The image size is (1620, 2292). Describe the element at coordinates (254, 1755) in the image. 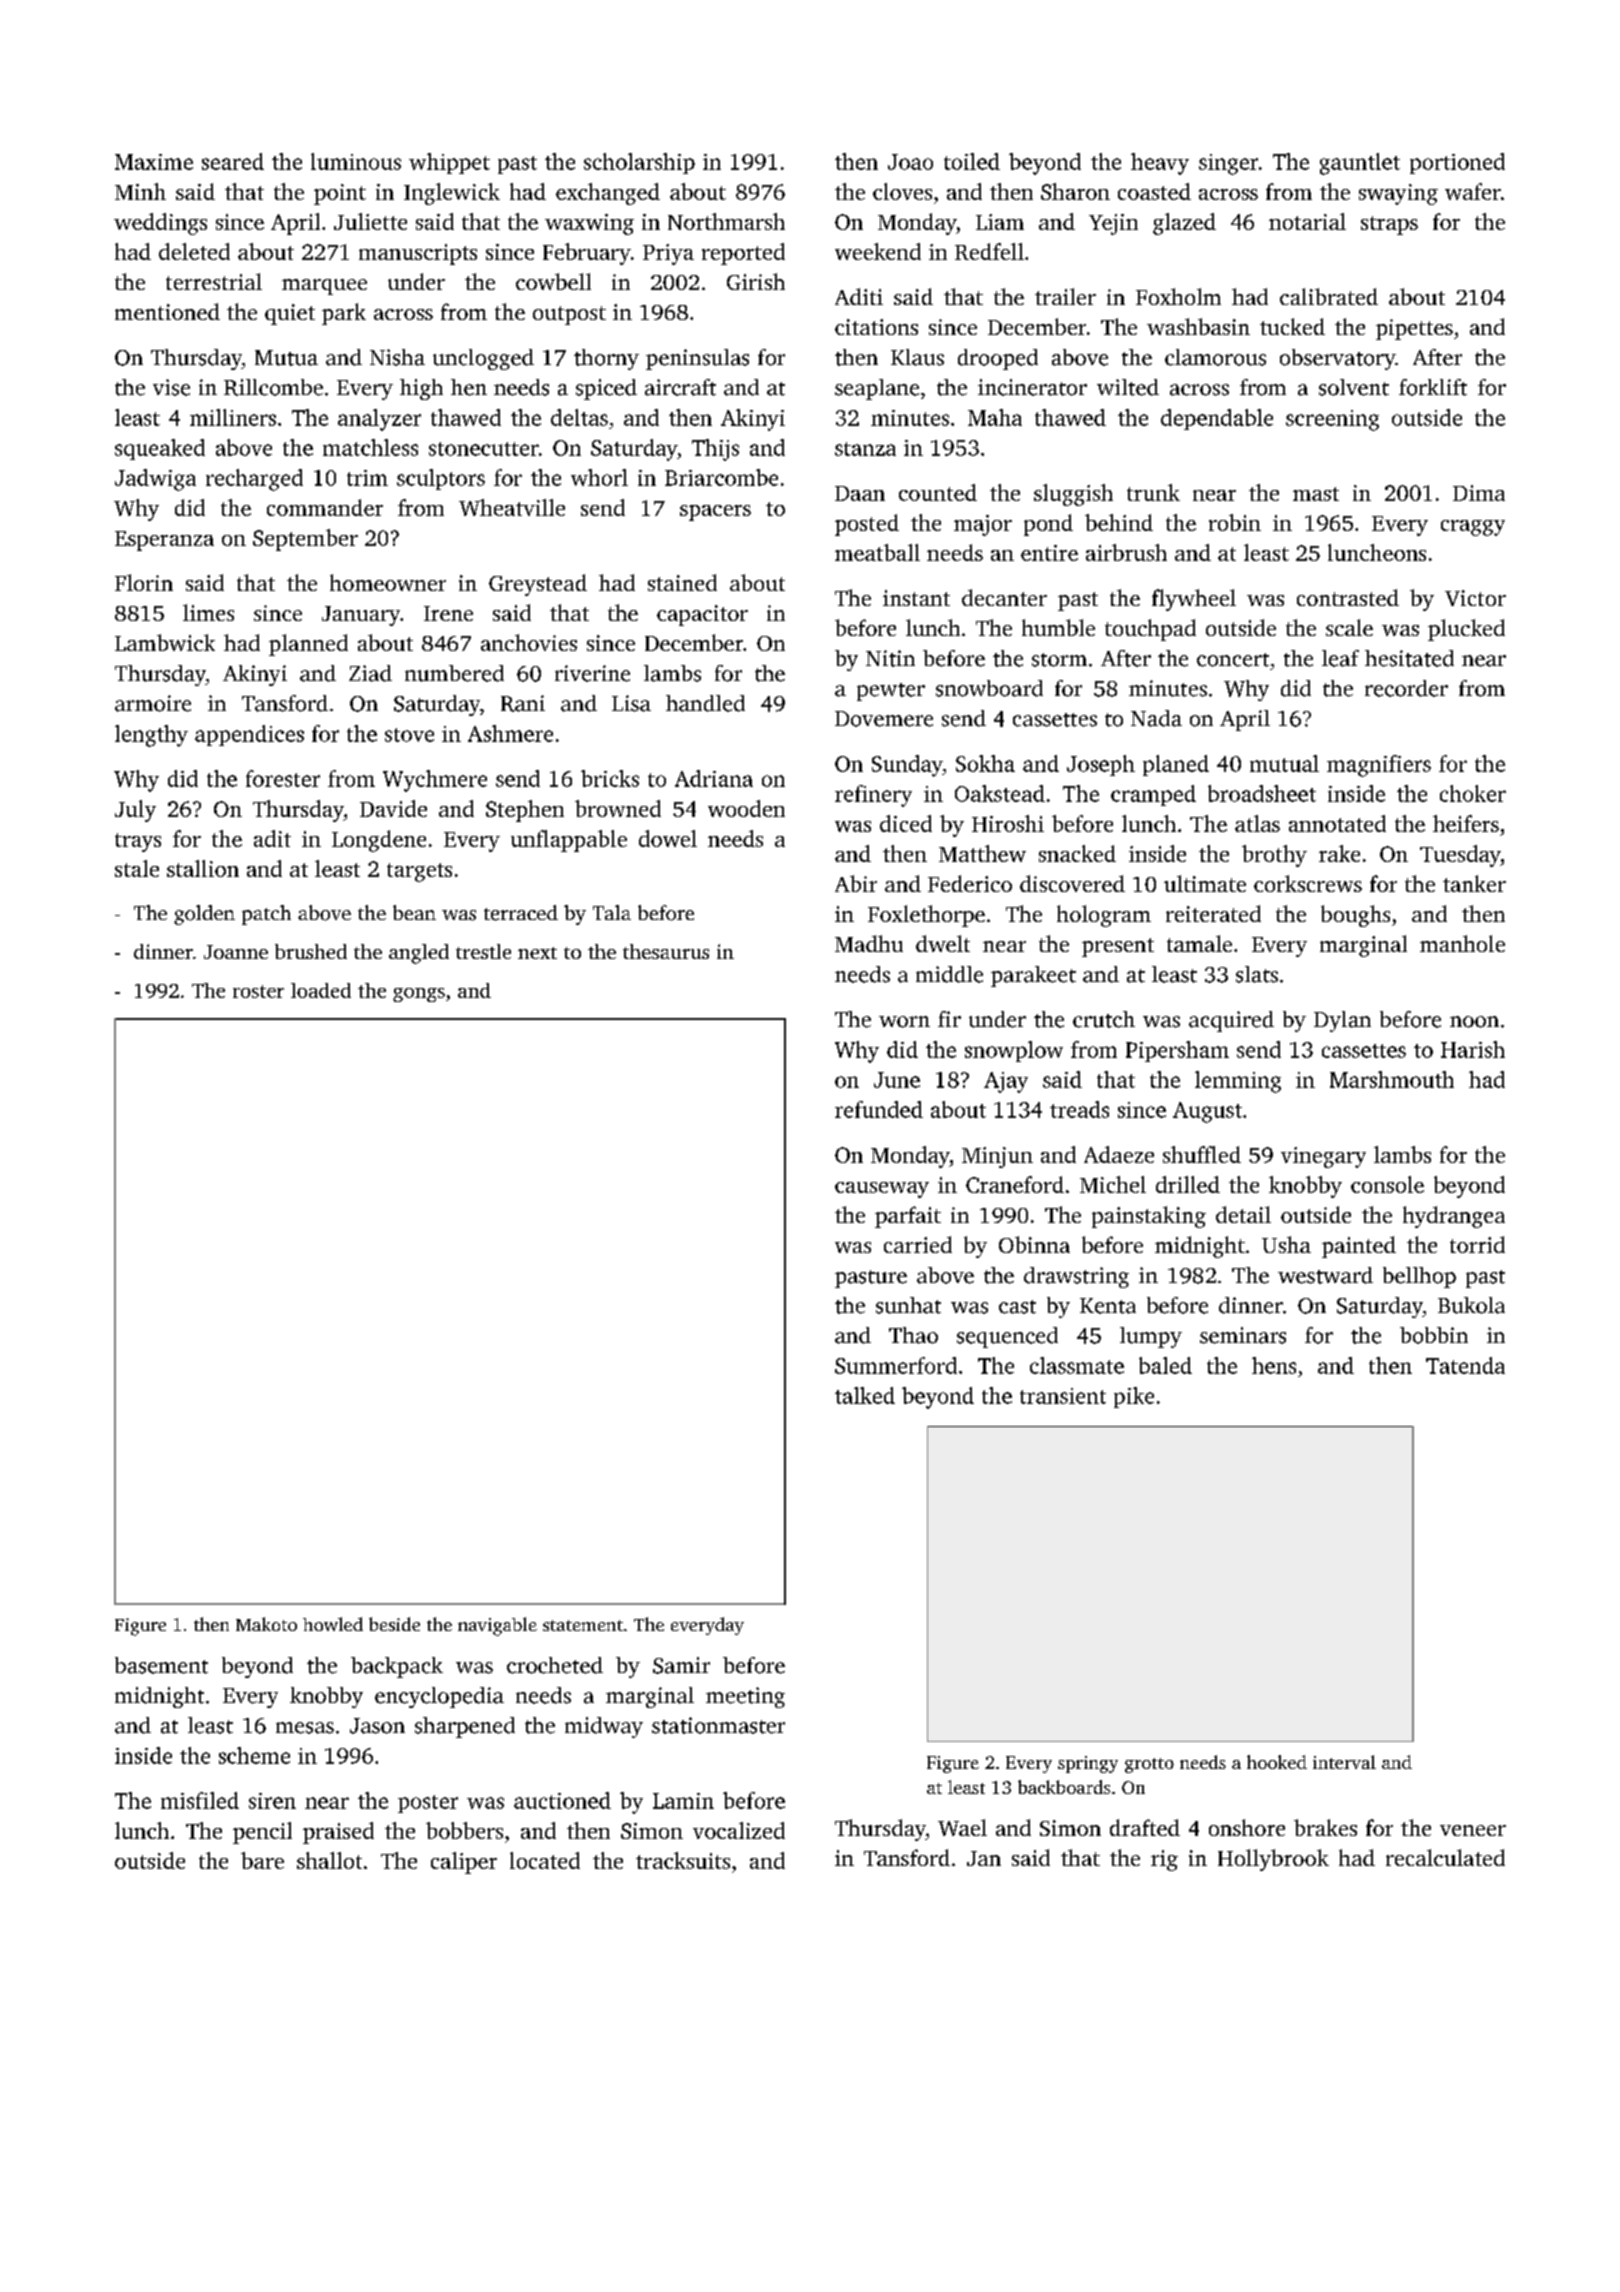

I see `scheme` at that location.
